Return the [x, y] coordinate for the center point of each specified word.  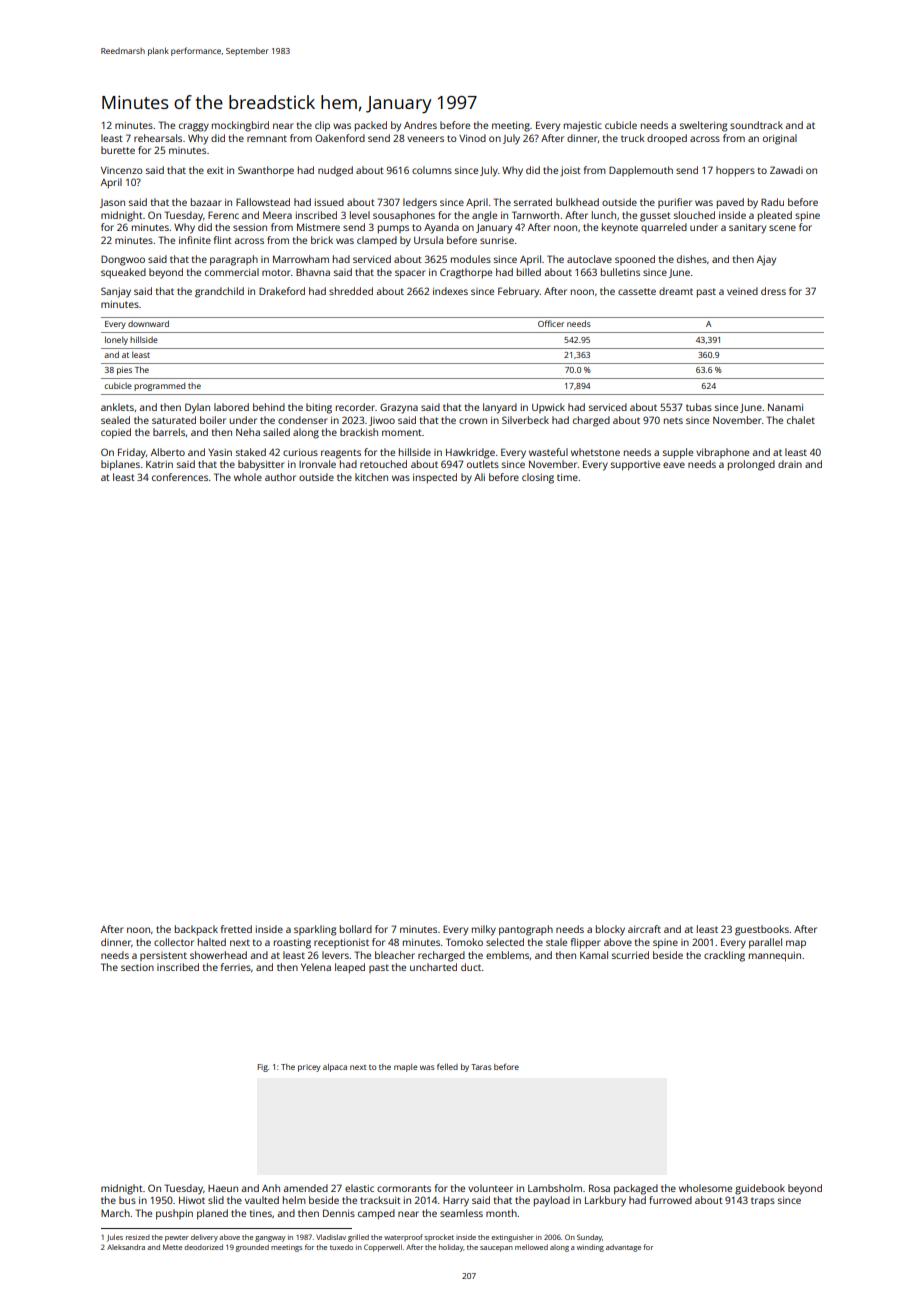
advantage [623, 1248]
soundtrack [756, 125]
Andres [420, 125]
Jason [112, 203]
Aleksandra [126, 1247]
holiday [451, 1248]
